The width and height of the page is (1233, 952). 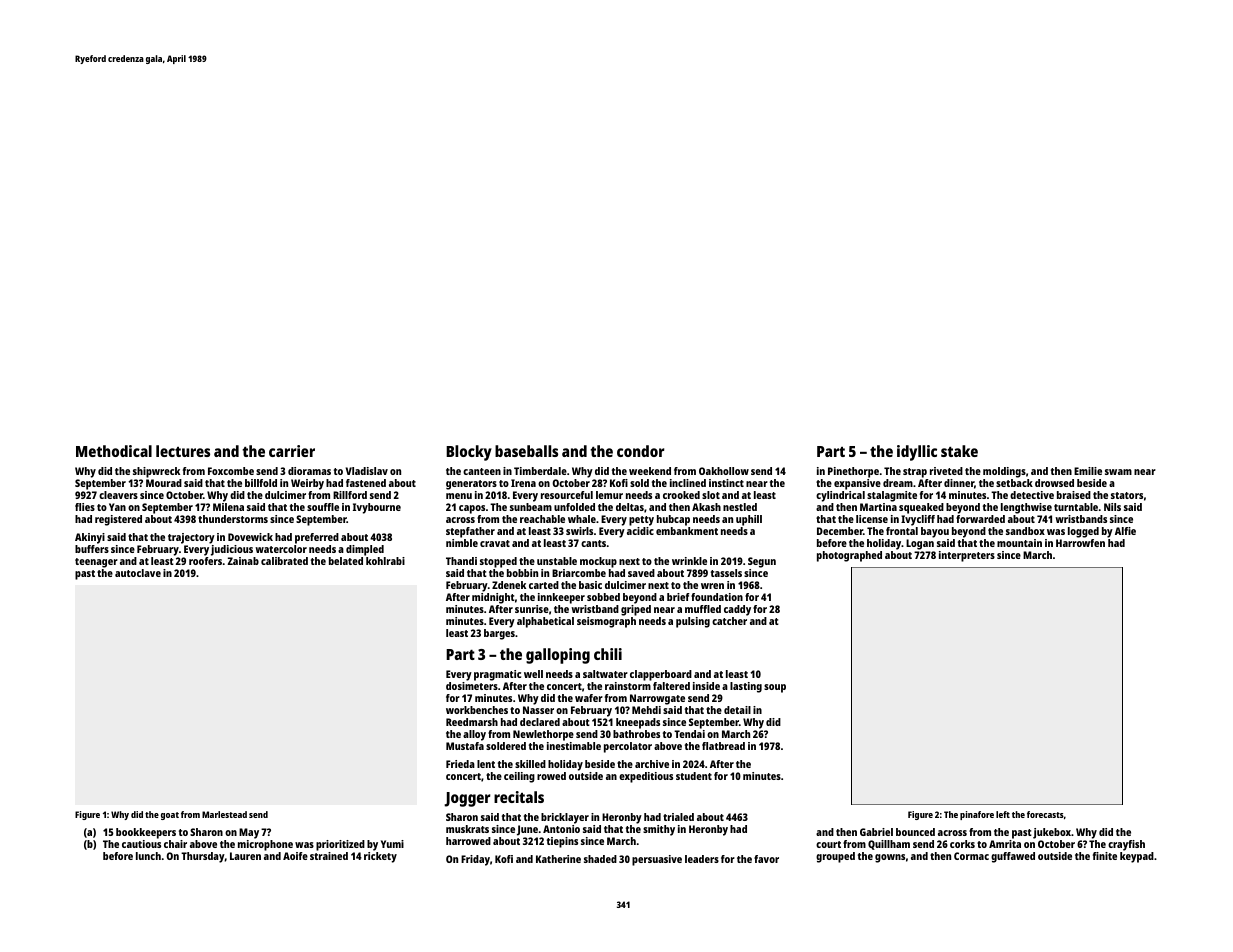 I want to click on keypad, so click(x=1137, y=857).
